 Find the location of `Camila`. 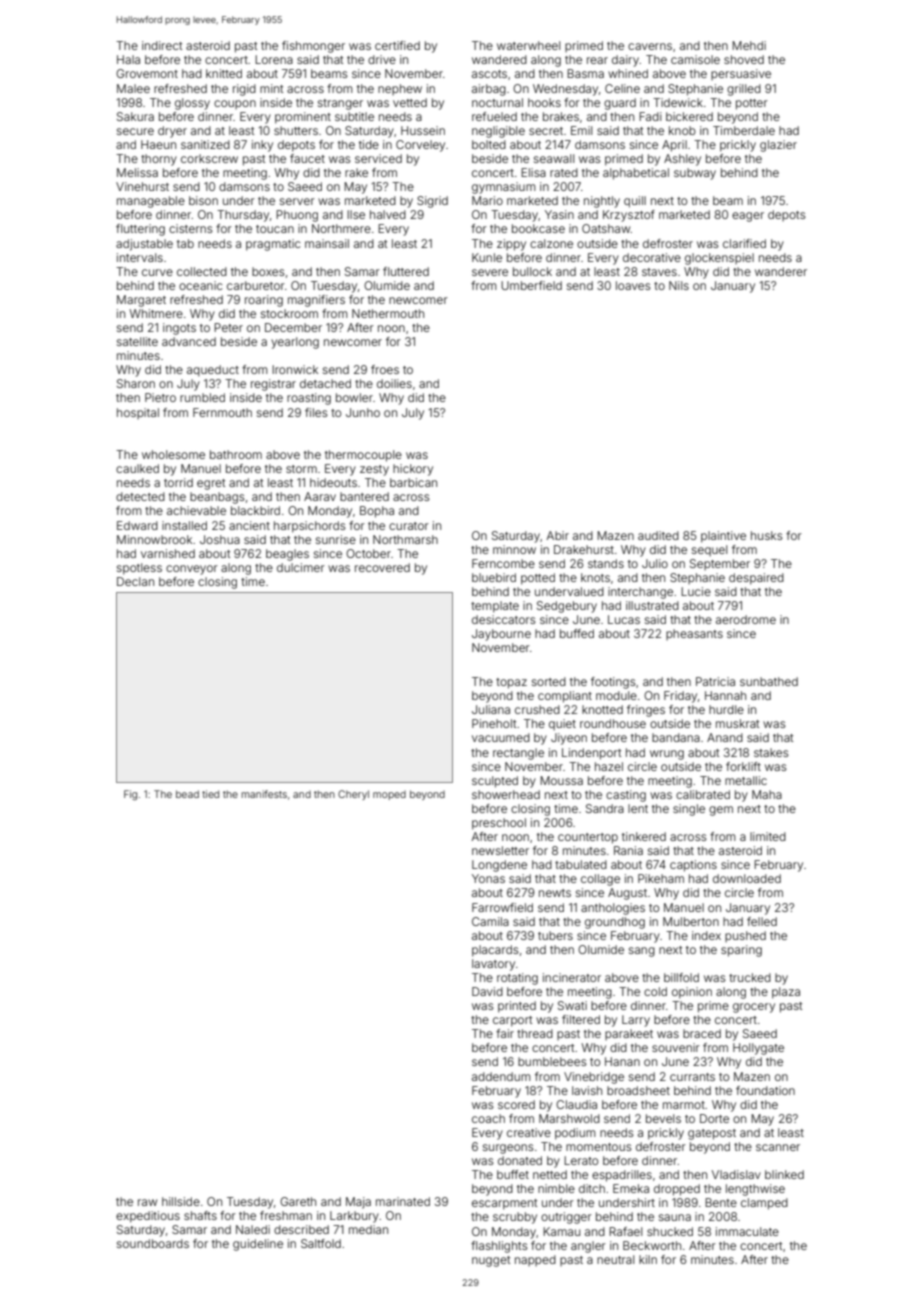

Camila is located at coordinates (490, 921).
